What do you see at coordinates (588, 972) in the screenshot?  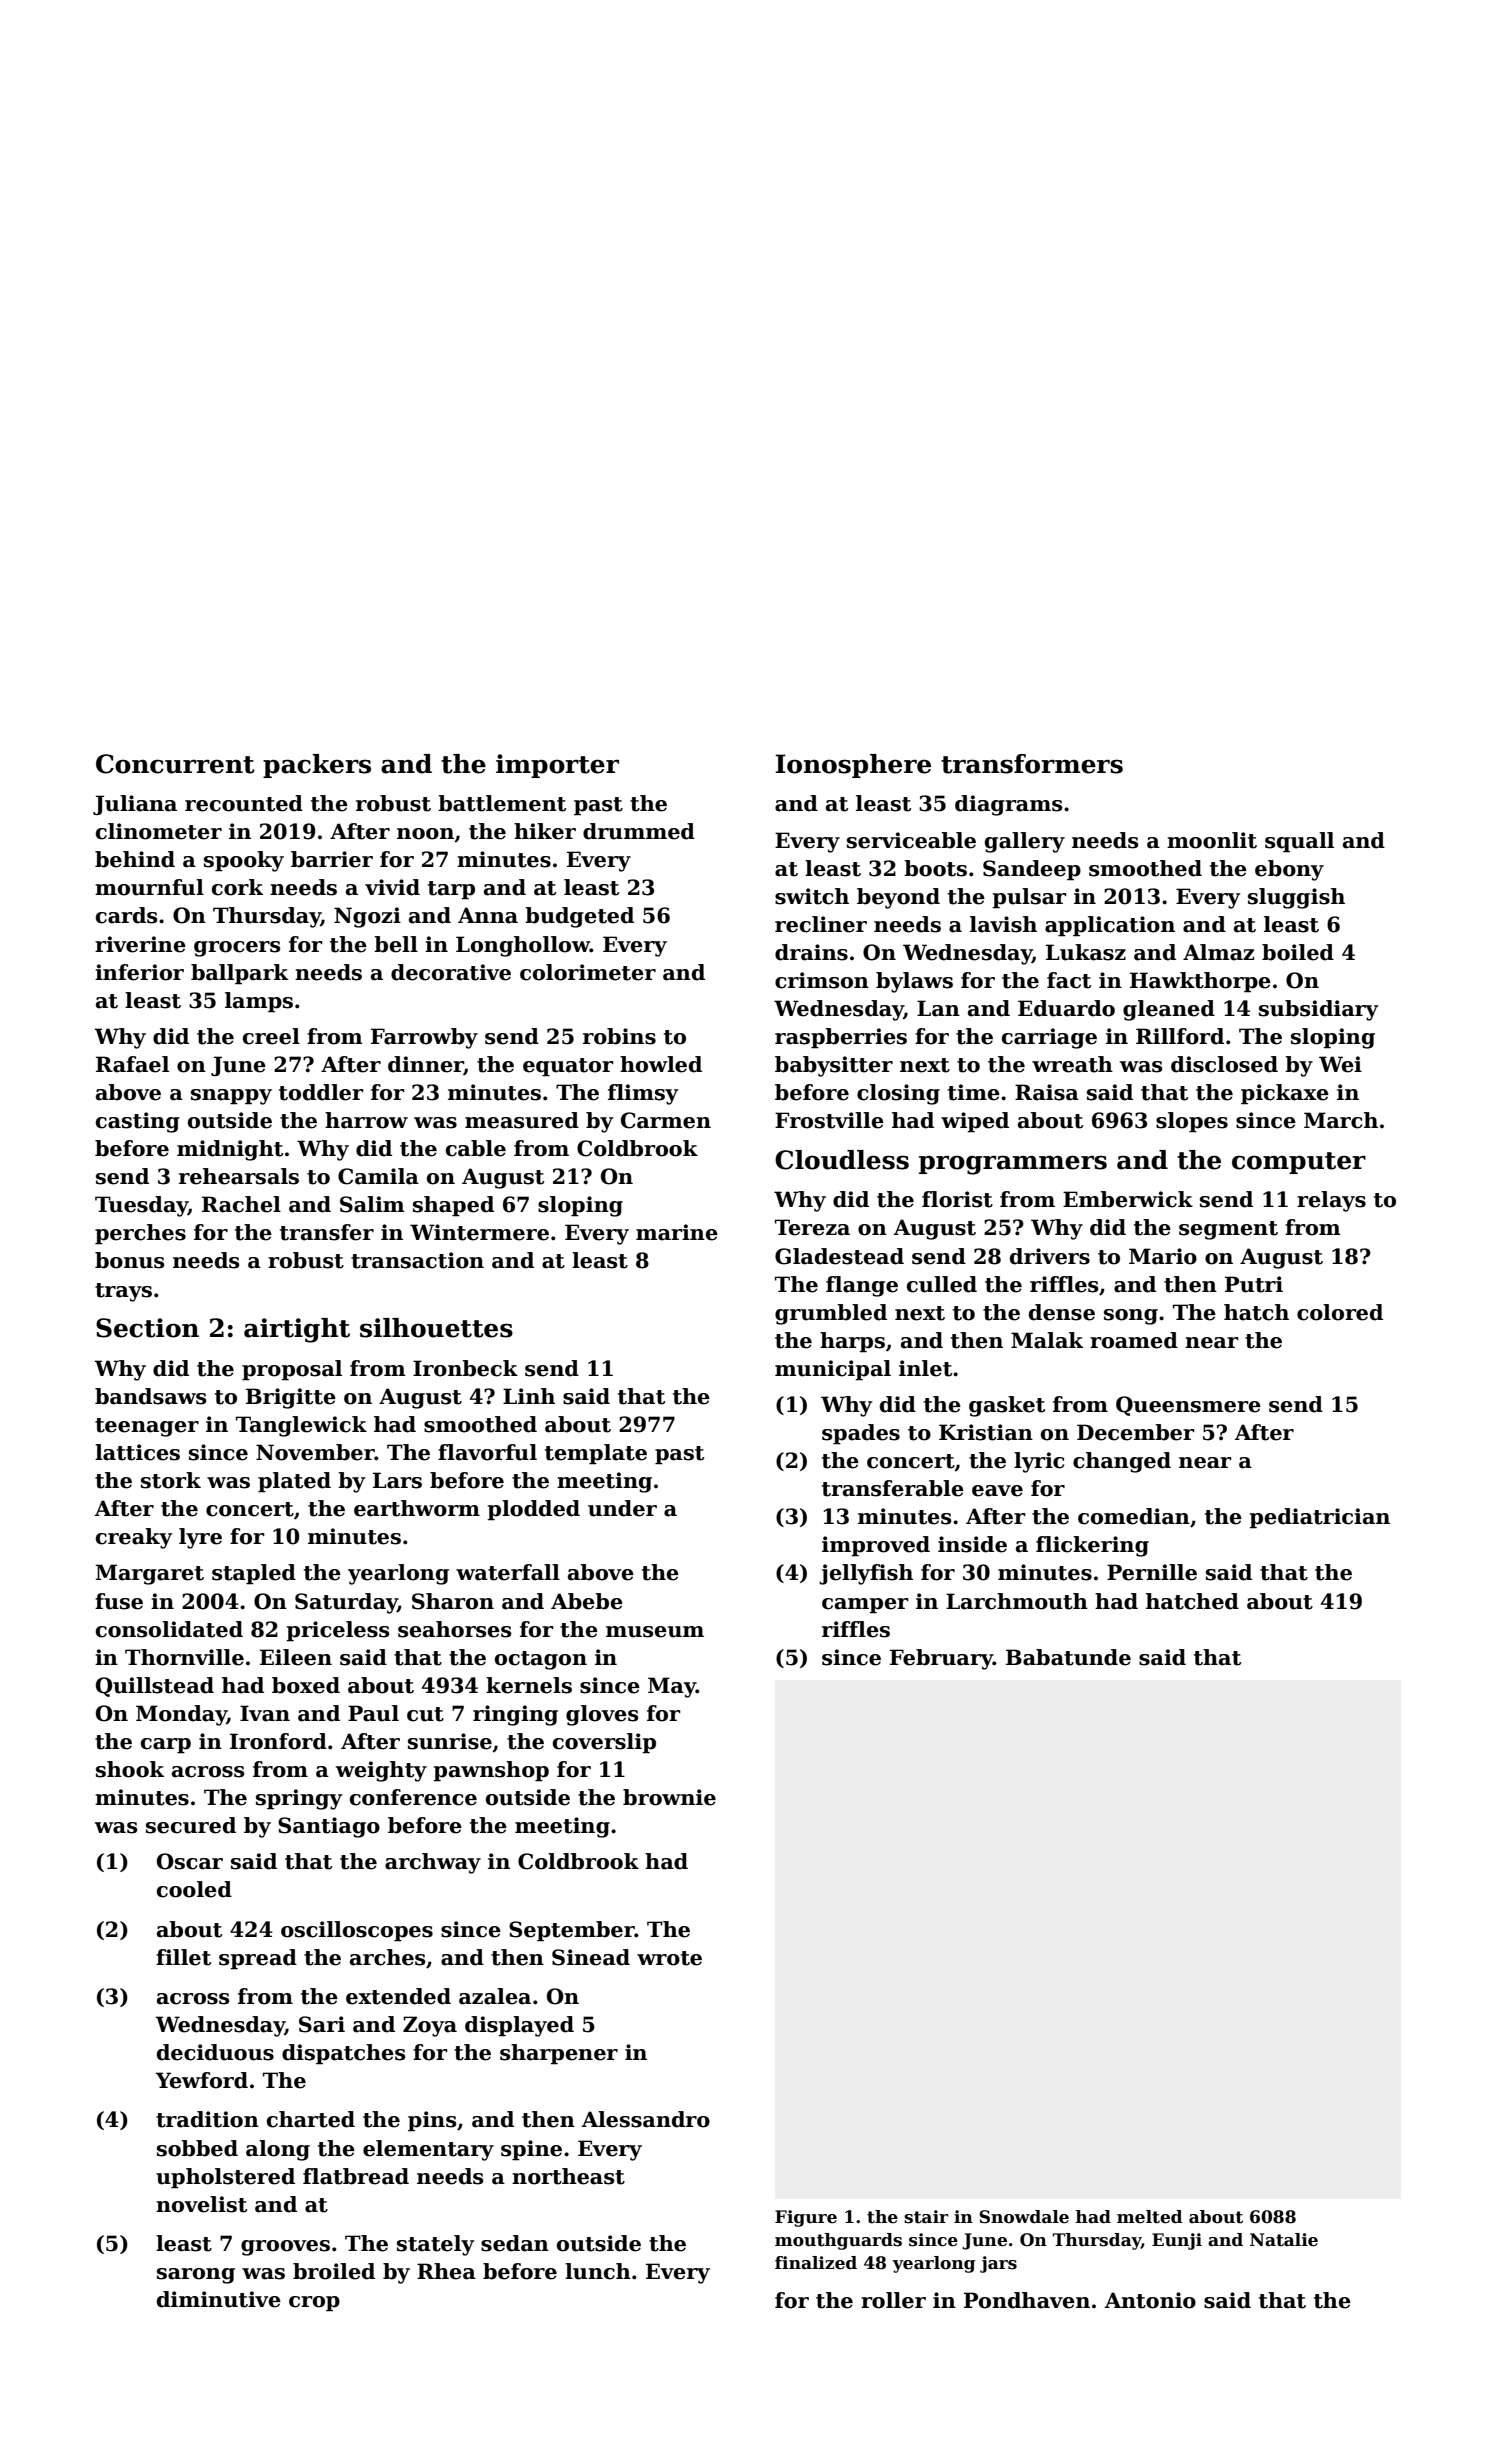 I see `colorimeter` at bounding box center [588, 972].
